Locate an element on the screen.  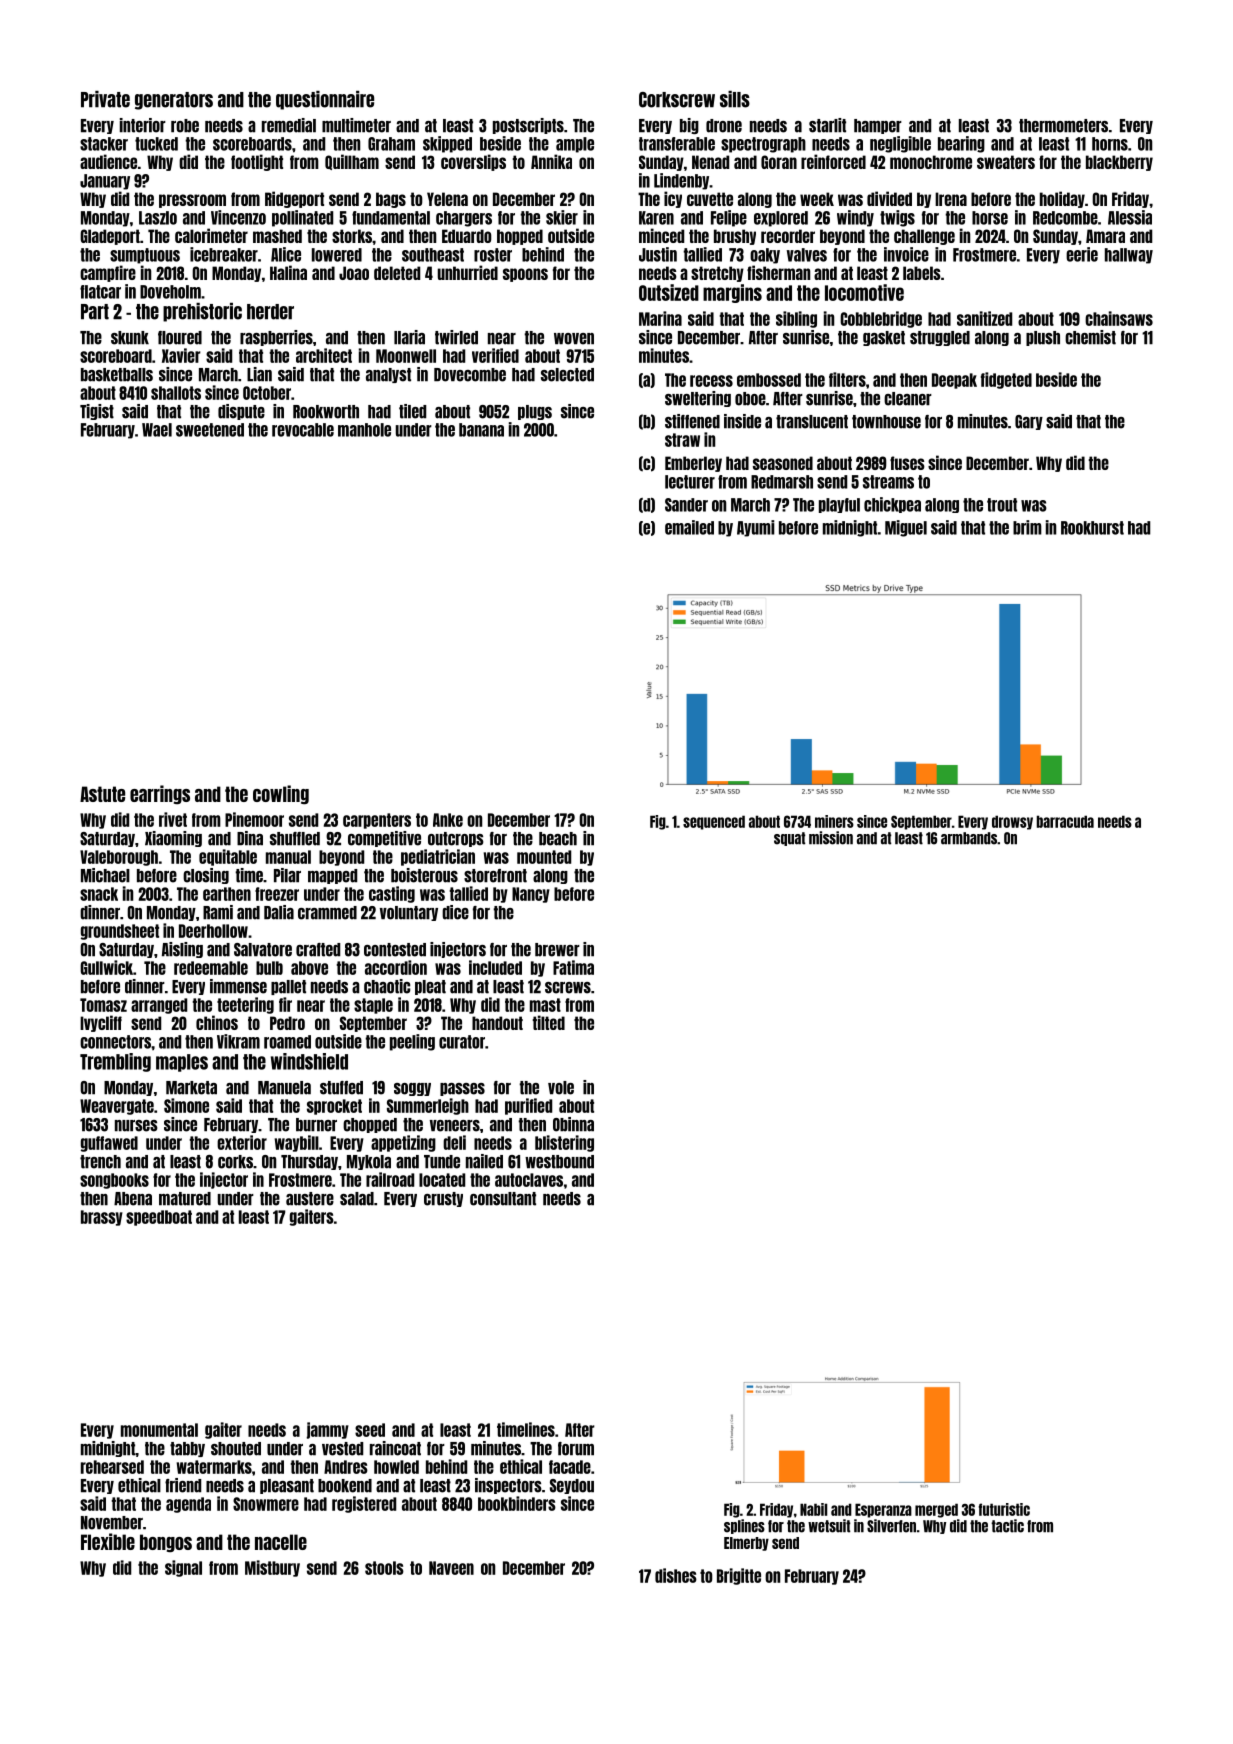
Ayumi is located at coordinates (756, 528).
